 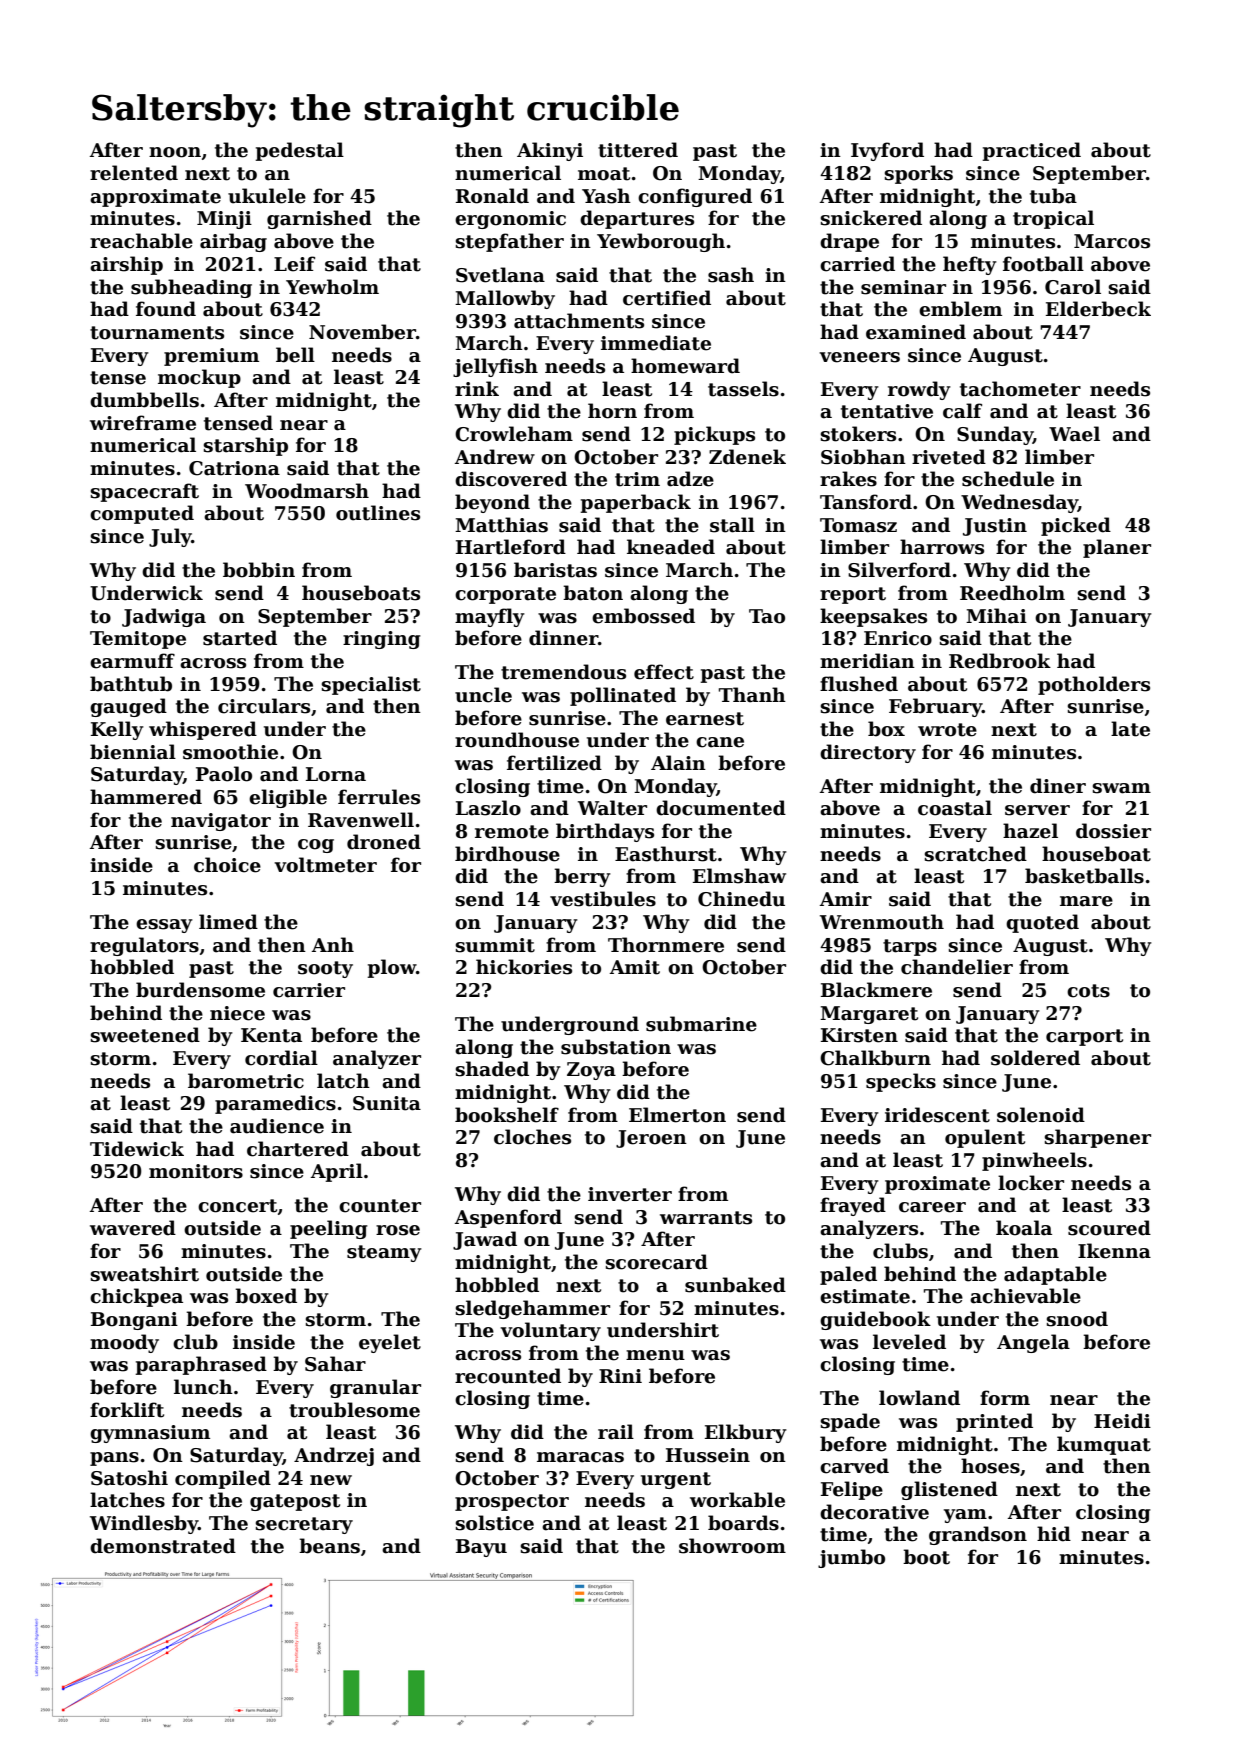 What do you see at coordinates (737, 1500) in the screenshot?
I see `workable` at bounding box center [737, 1500].
